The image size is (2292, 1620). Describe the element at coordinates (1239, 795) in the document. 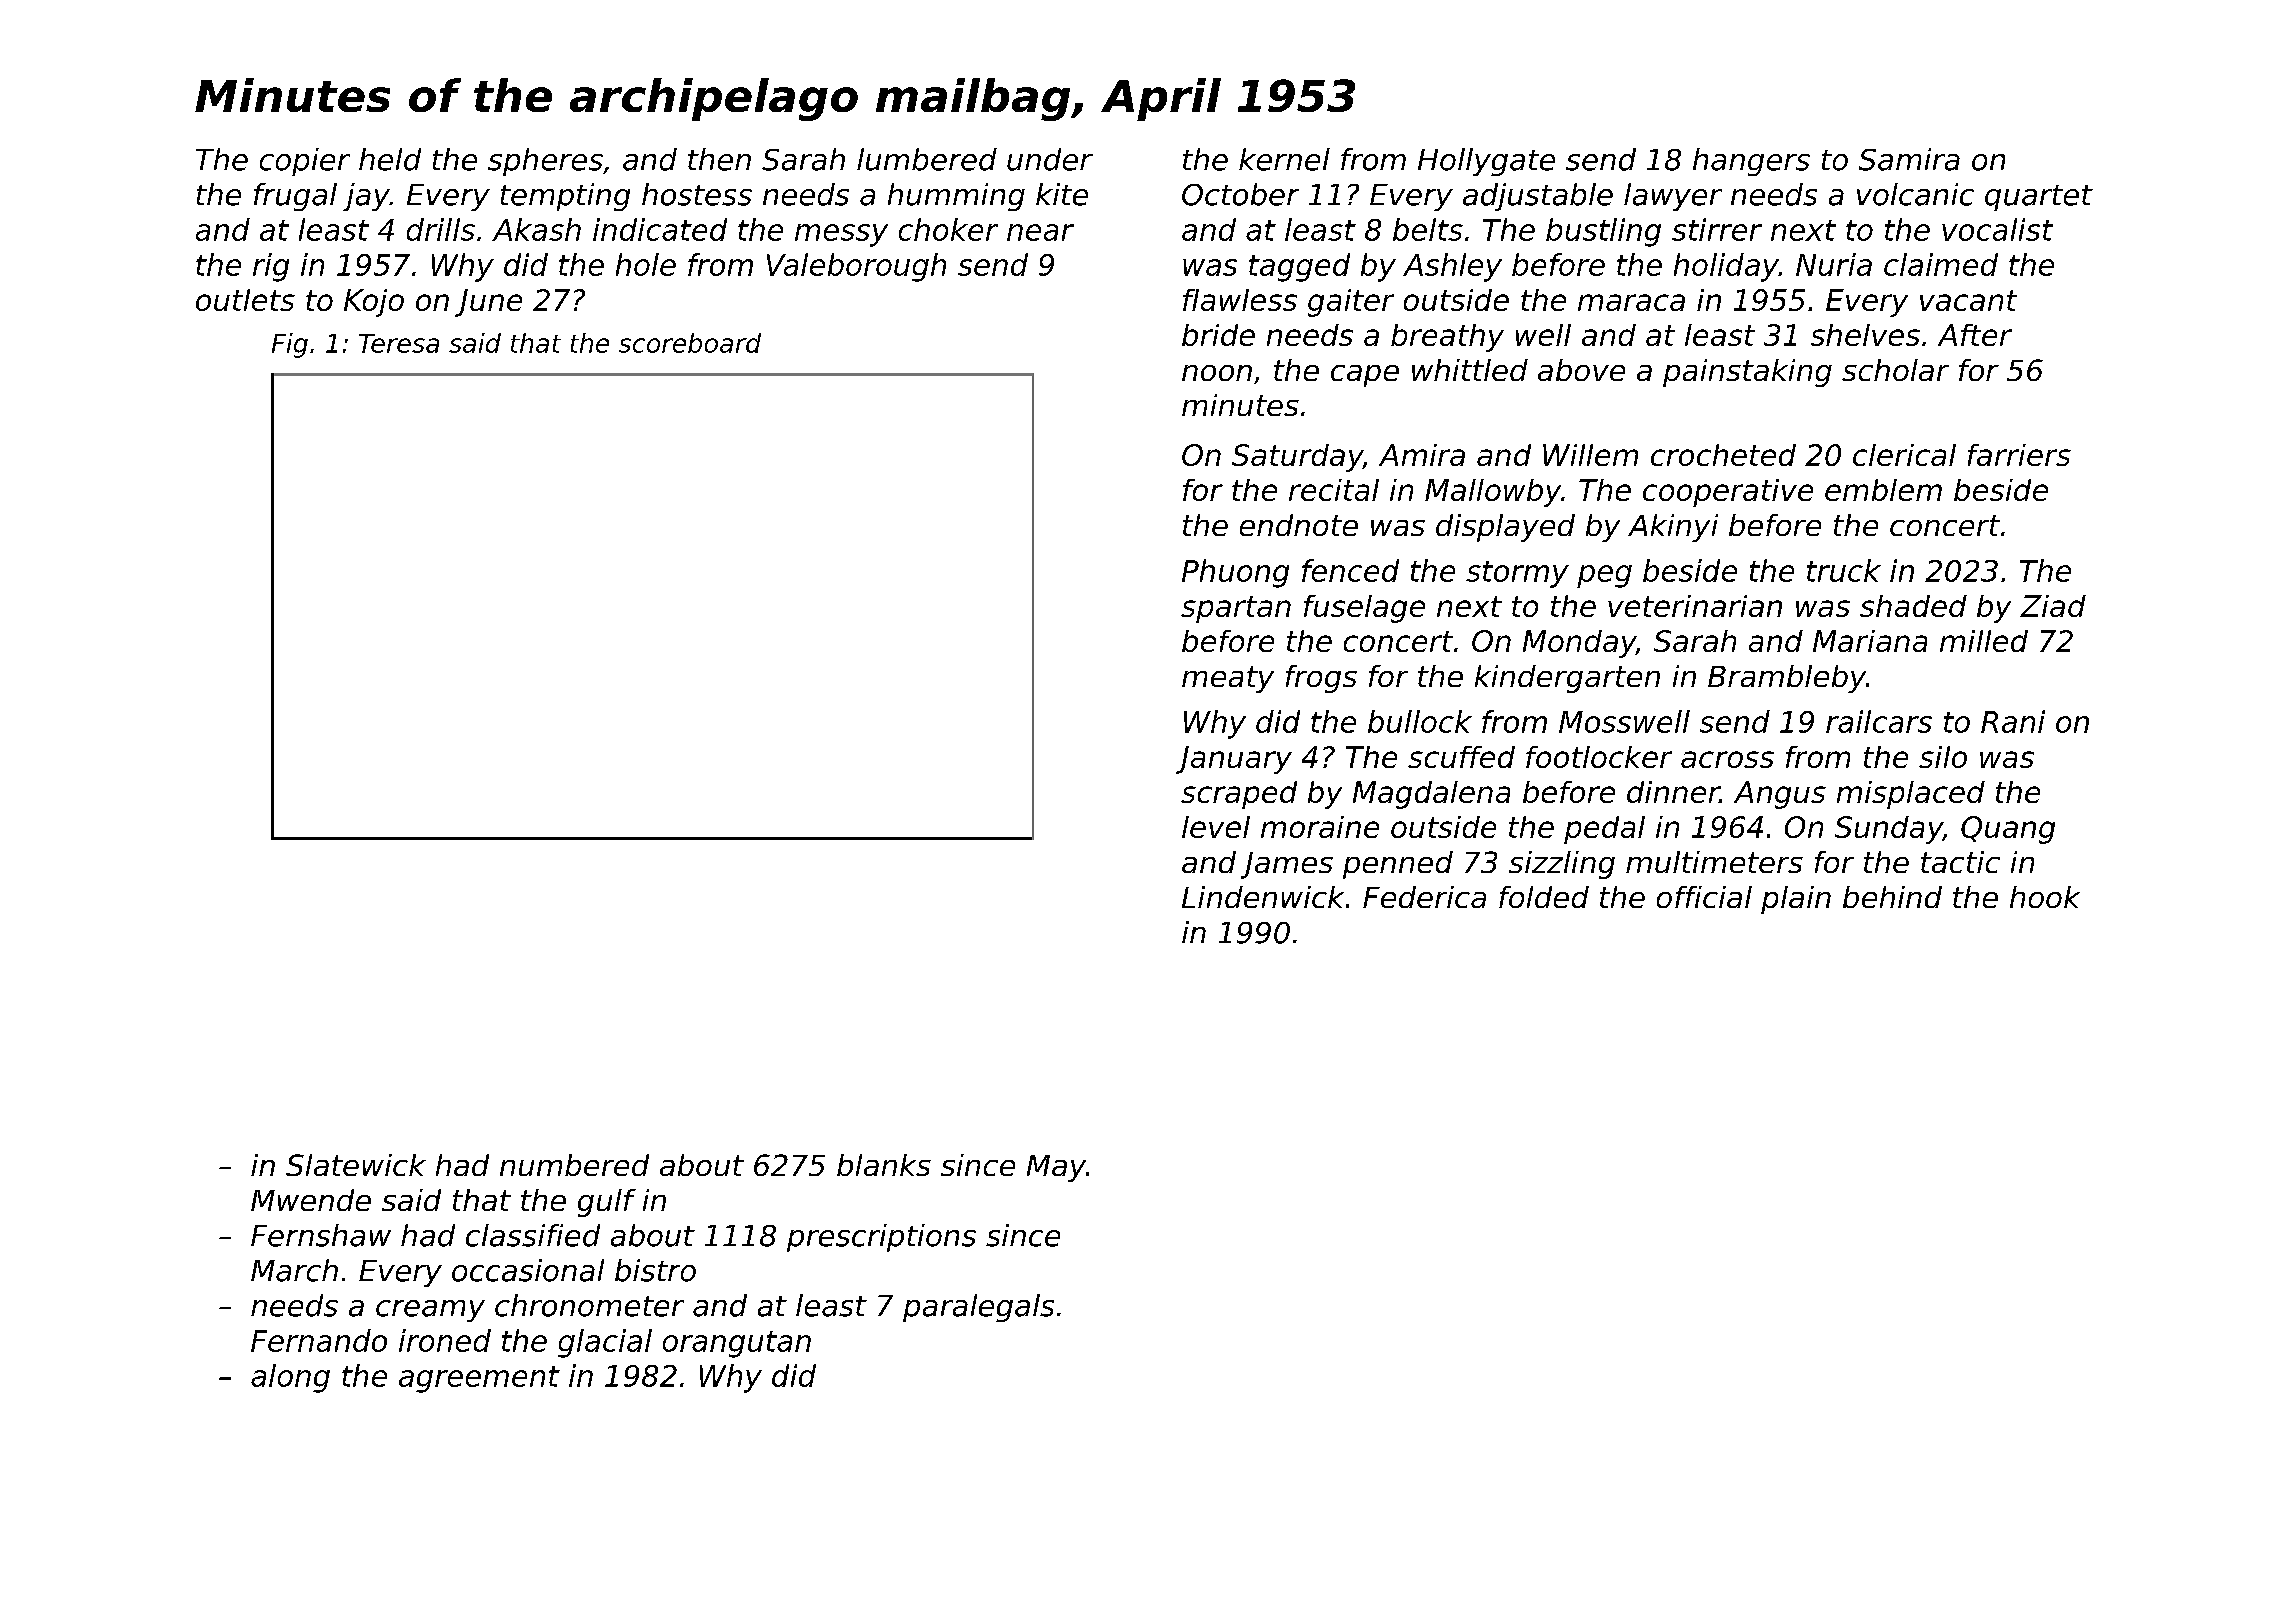

I see `scraped` at that location.
